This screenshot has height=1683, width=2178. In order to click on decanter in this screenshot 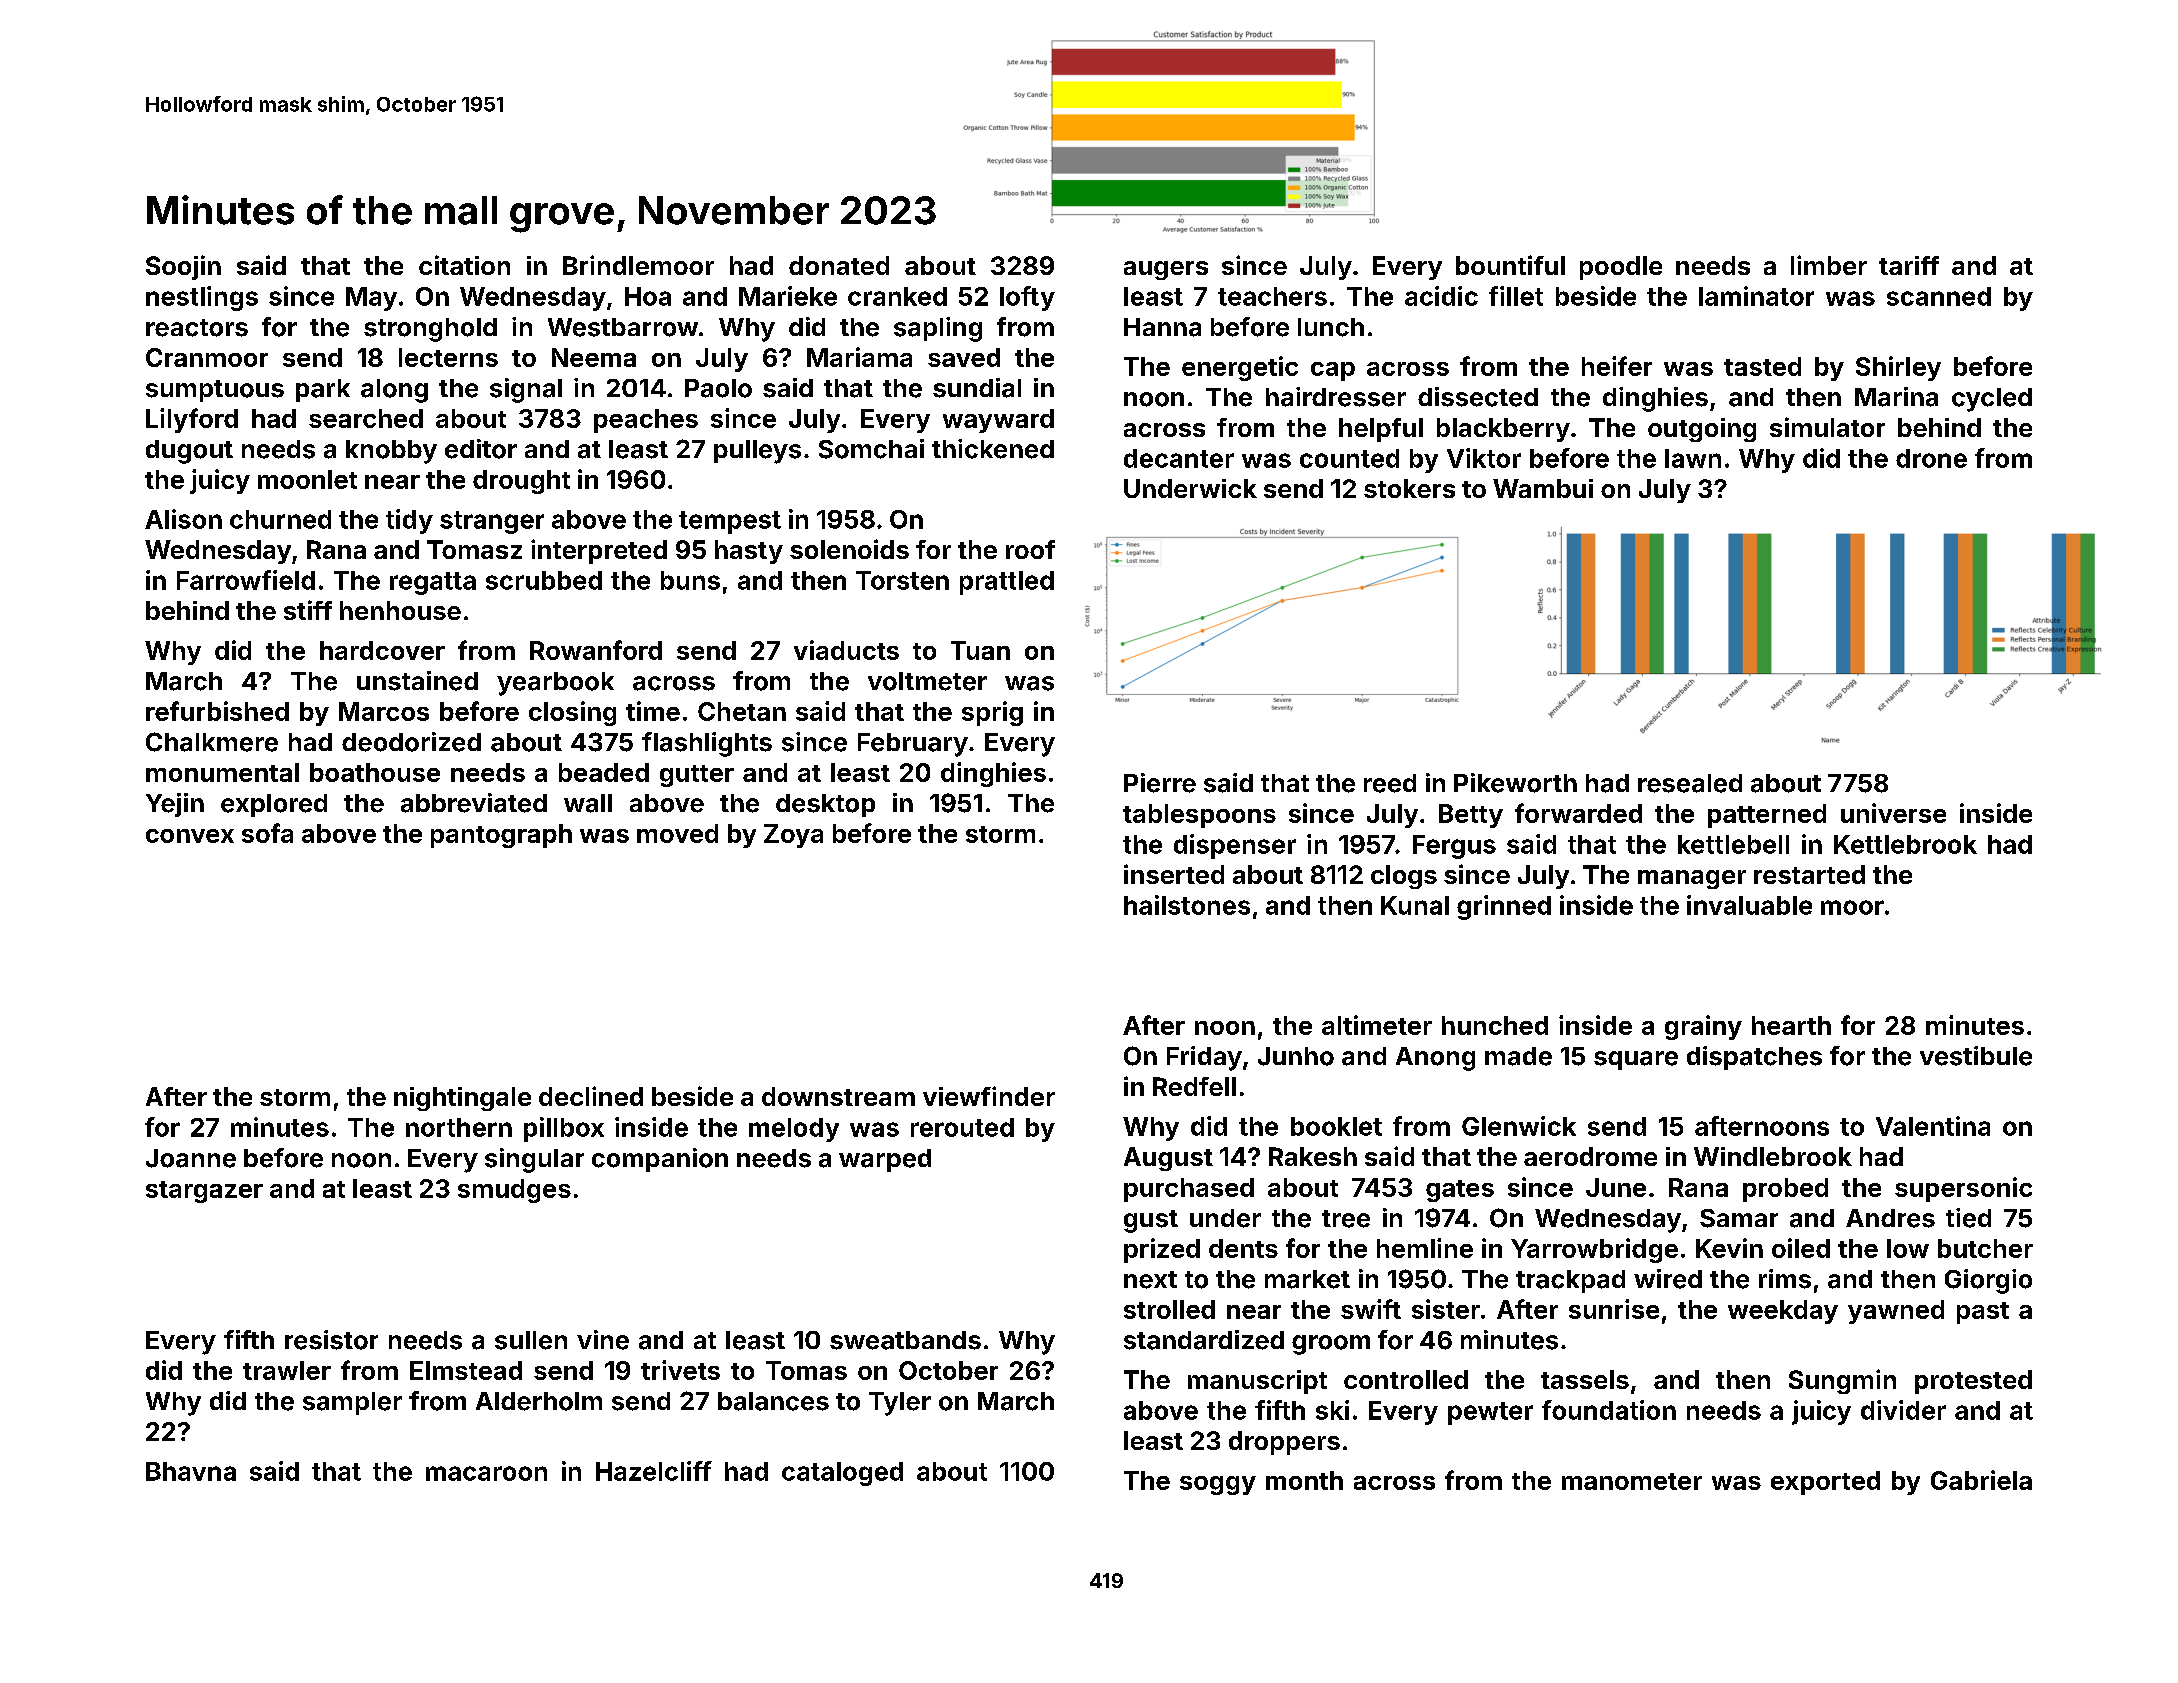, I will do `click(1179, 458)`.
